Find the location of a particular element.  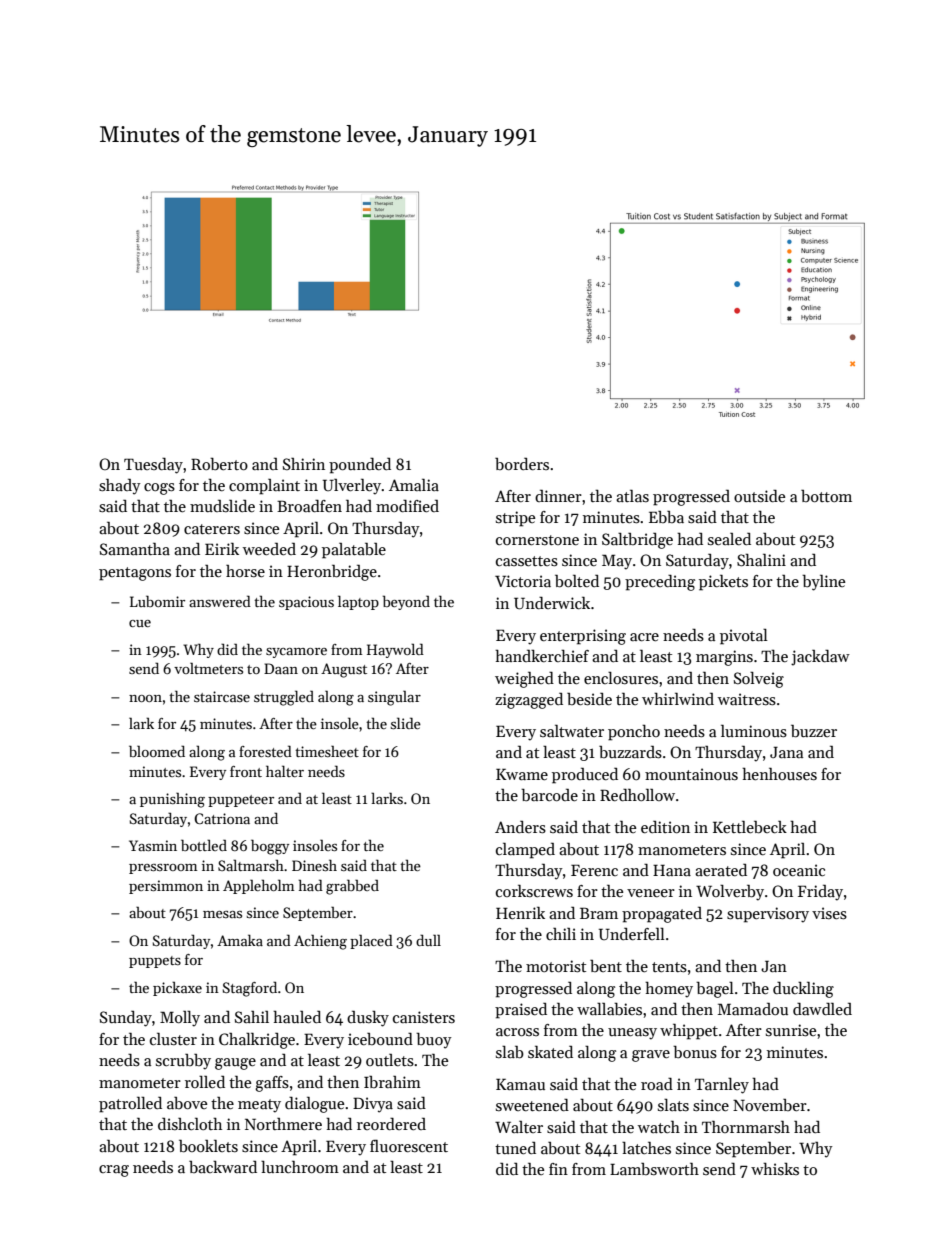

grabbed is located at coordinates (352, 887).
